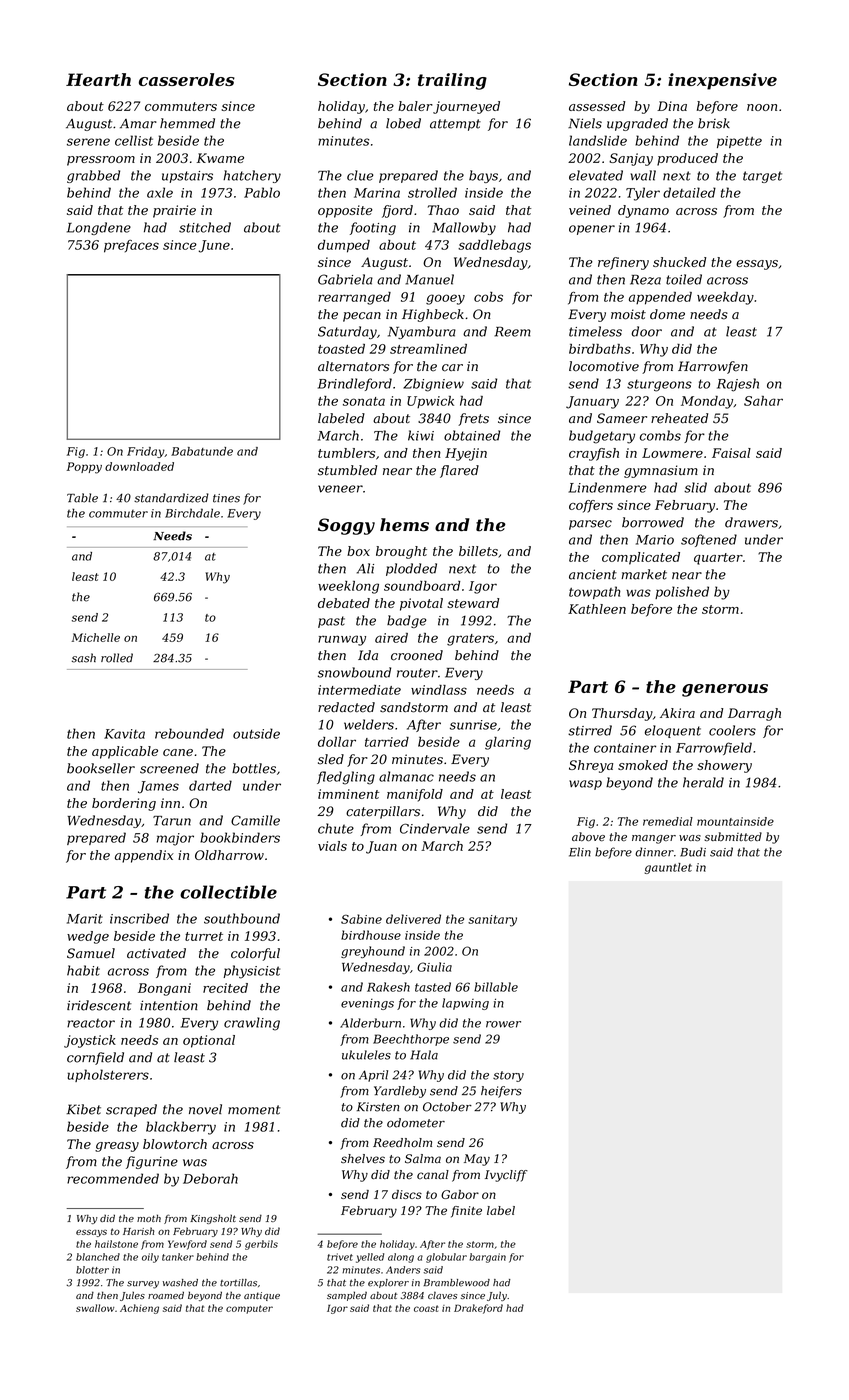  I want to click on Birchdale, so click(192, 513).
